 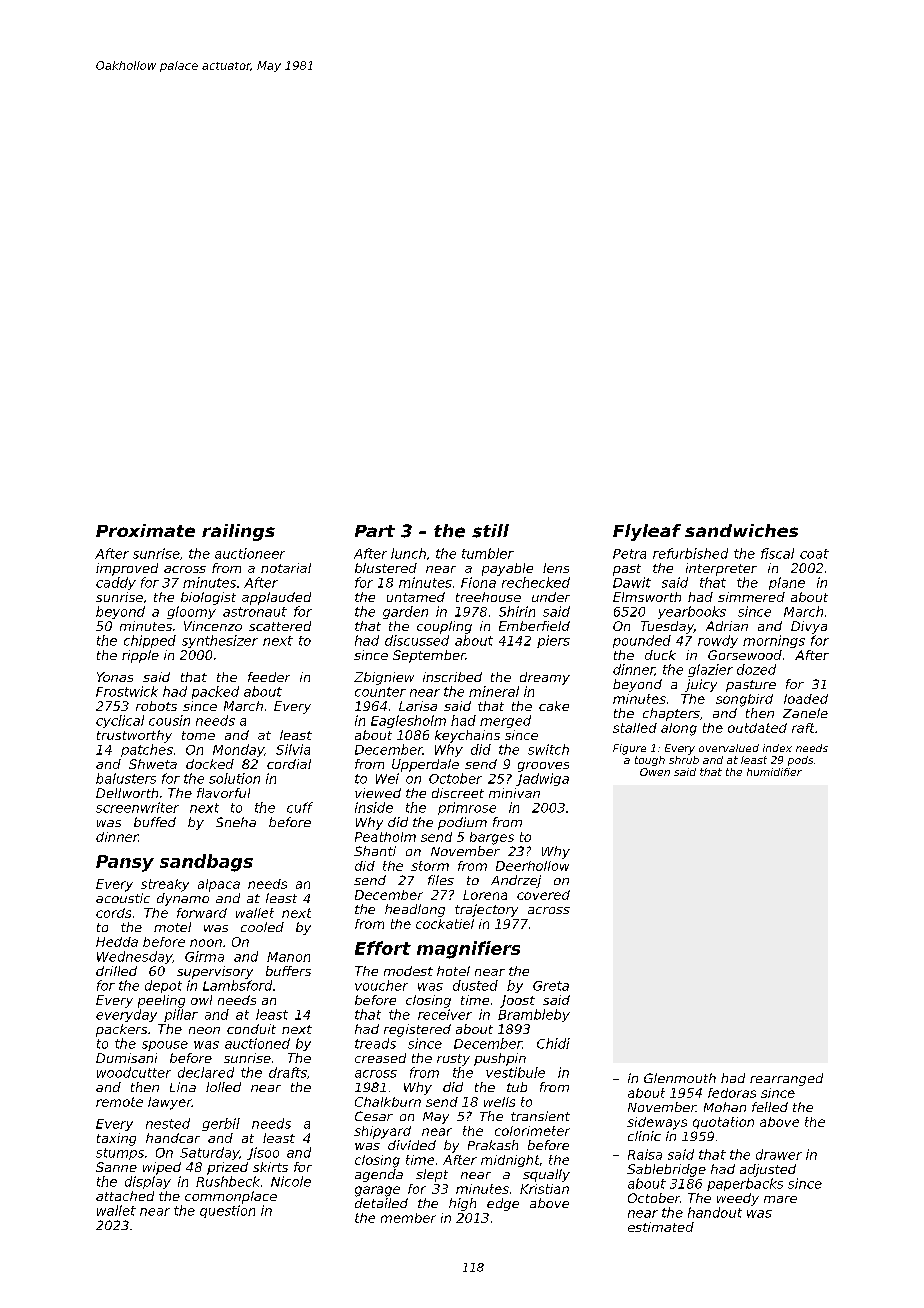 What do you see at coordinates (161, 1001) in the page?
I see `peeling` at bounding box center [161, 1001].
